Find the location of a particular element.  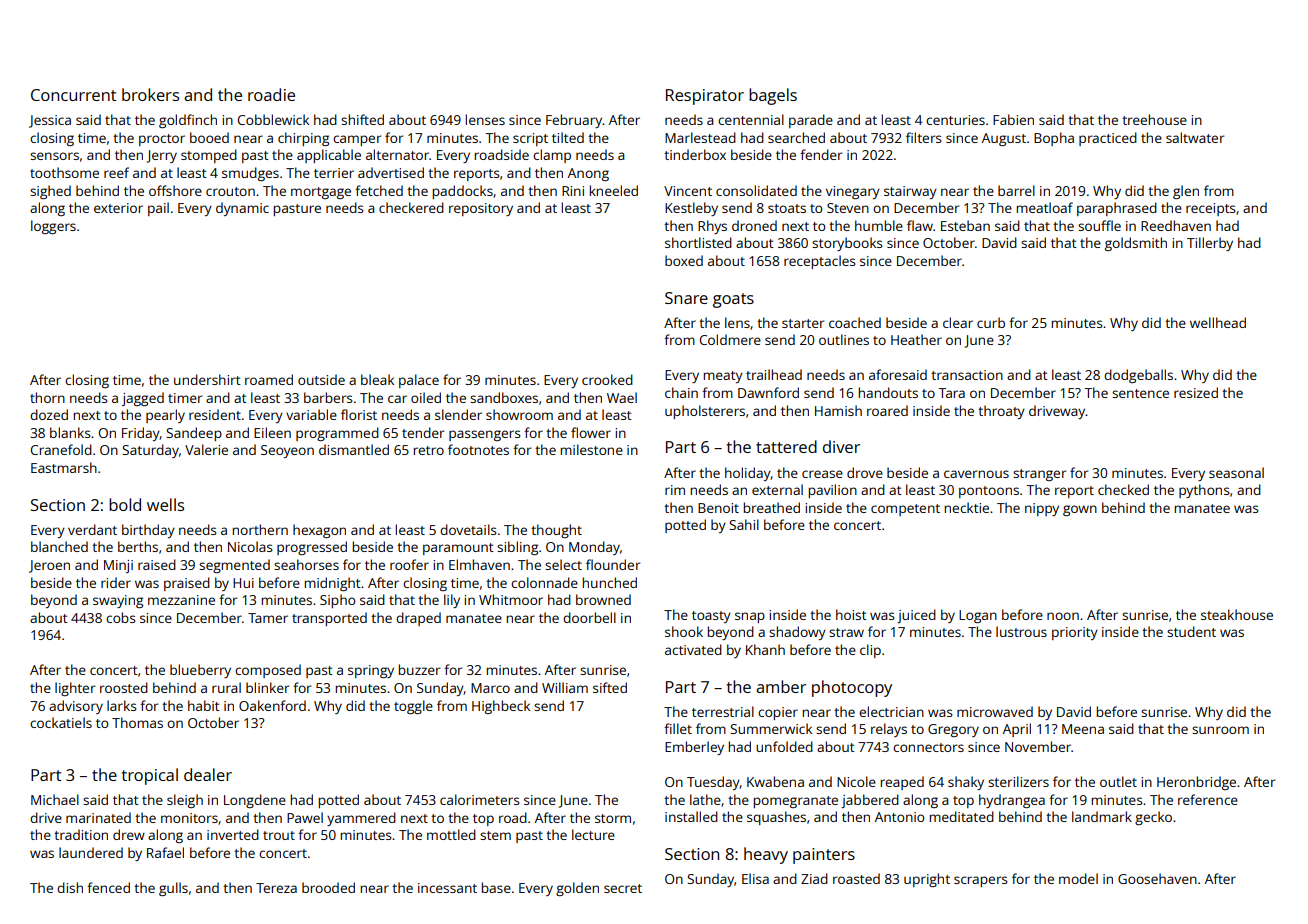

tilted is located at coordinates (568, 137).
